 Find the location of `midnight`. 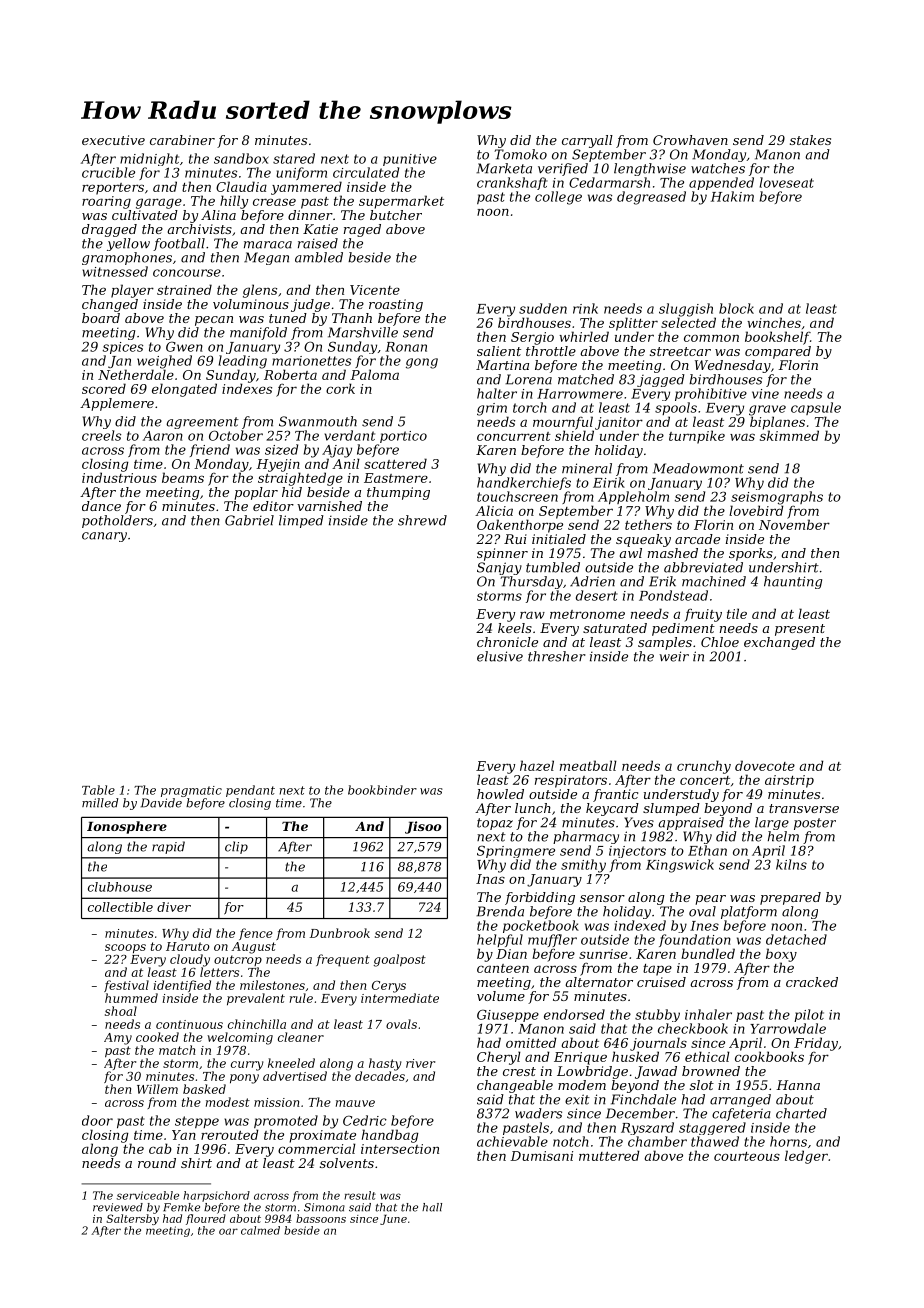

midnight is located at coordinates (149, 159).
